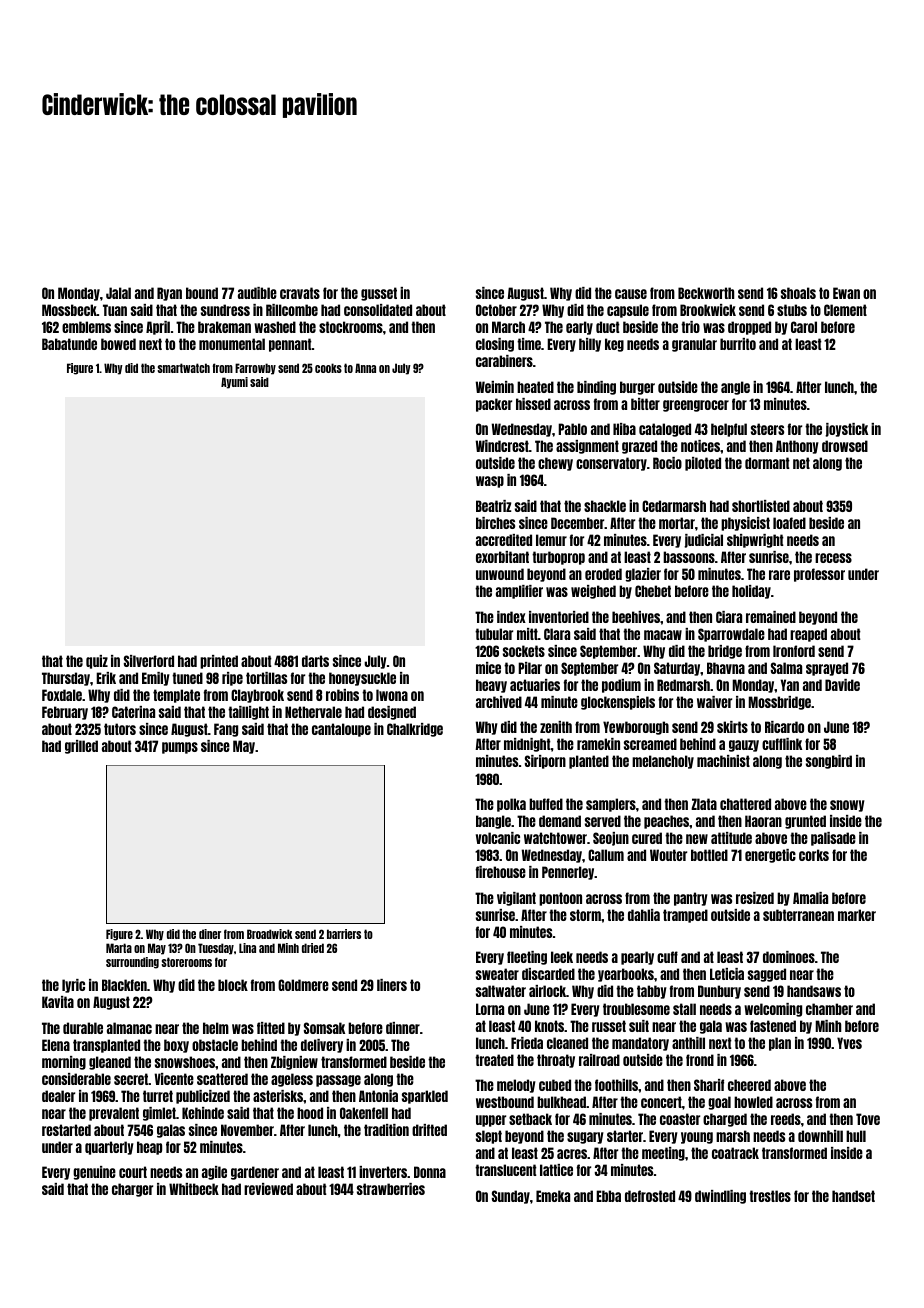 Image resolution: width=924 pixels, height=1308 pixels. I want to click on prevalent, so click(114, 1114).
